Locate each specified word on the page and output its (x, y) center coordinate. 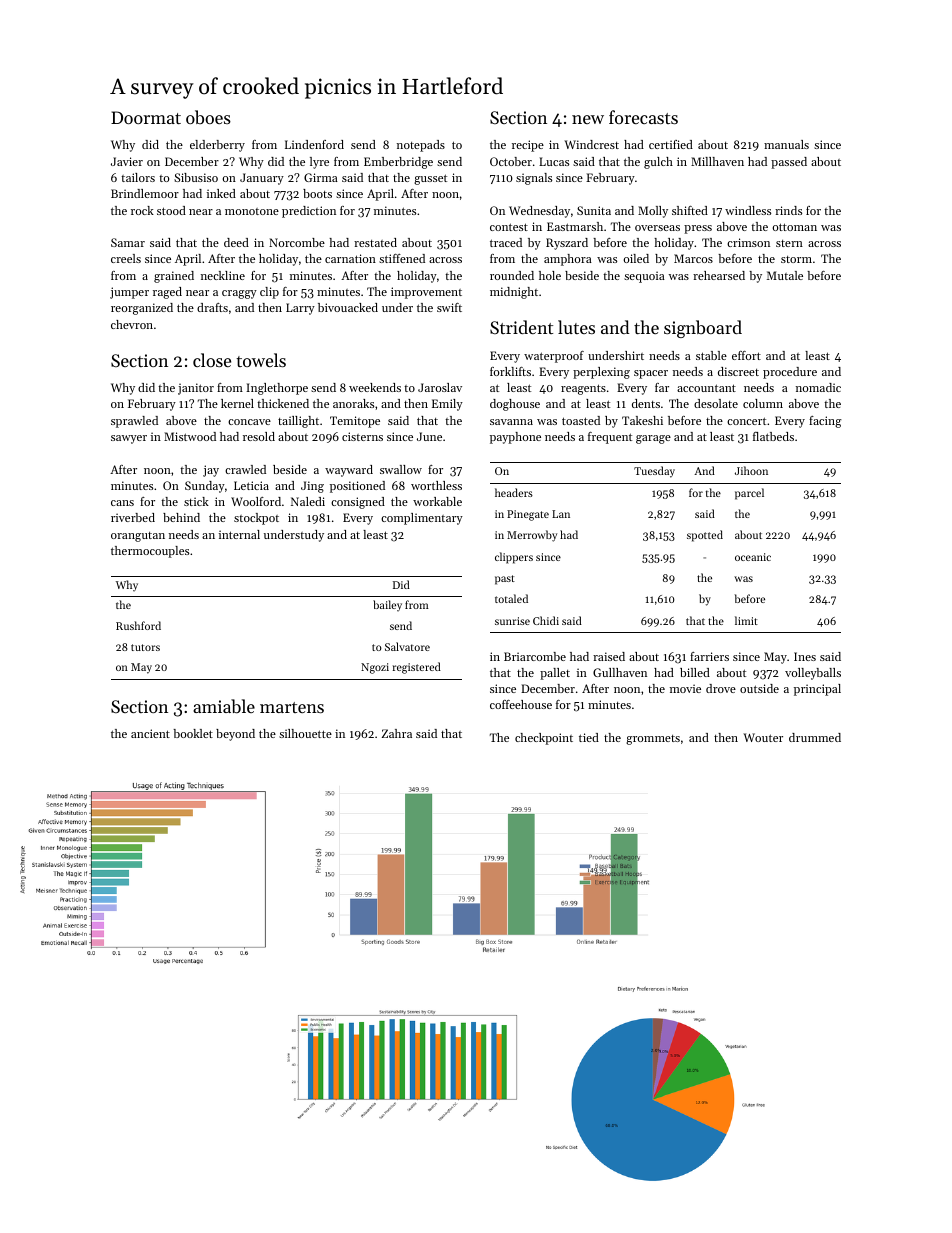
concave (249, 422)
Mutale (785, 275)
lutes (576, 327)
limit (746, 620)
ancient (150, 733)
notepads (421, 146)
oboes (208, 117)
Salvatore (407, 646)
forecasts (643, 117)
